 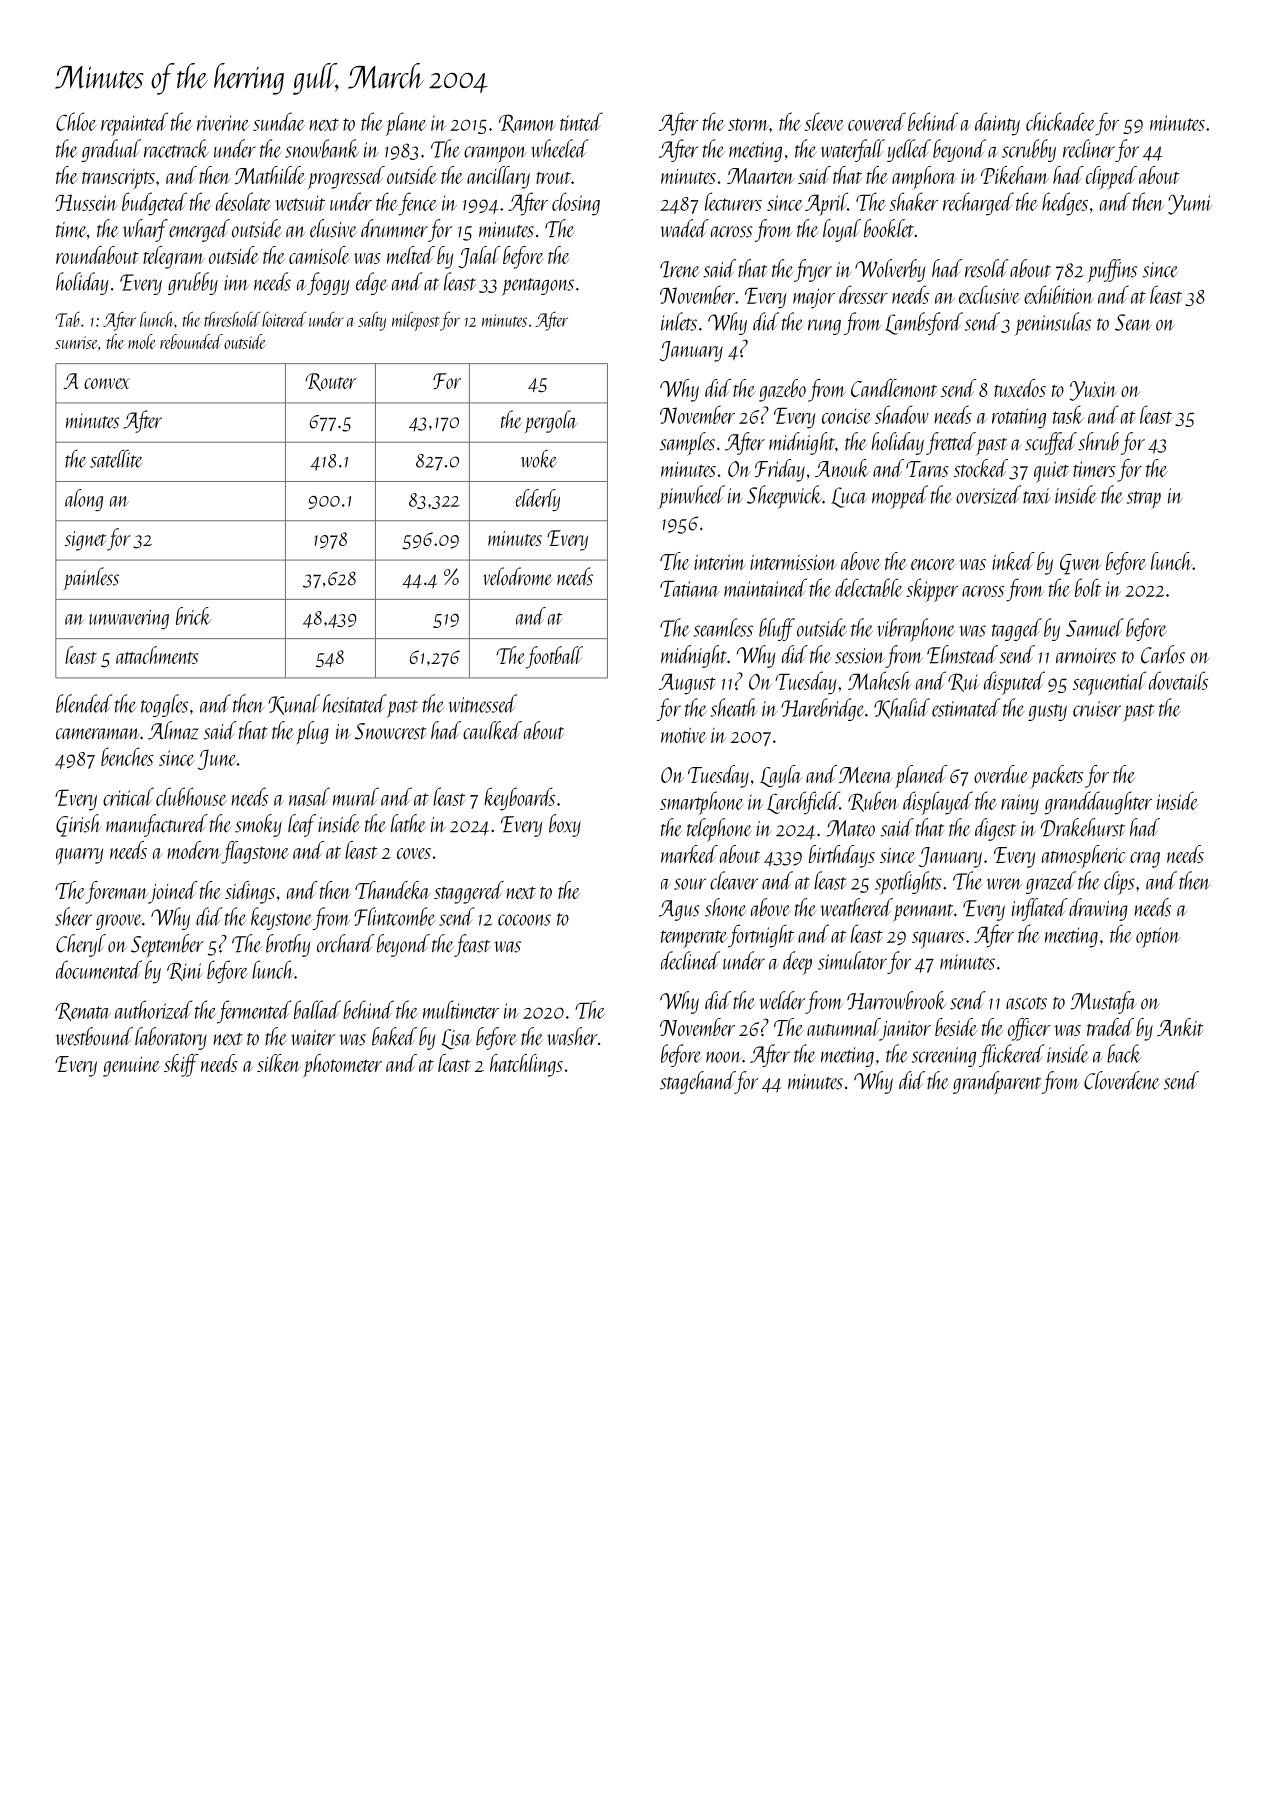 What do you see at coordinates (697, 1082) in the document?
I see `stagehand` at bounding box center [697, 1082].
